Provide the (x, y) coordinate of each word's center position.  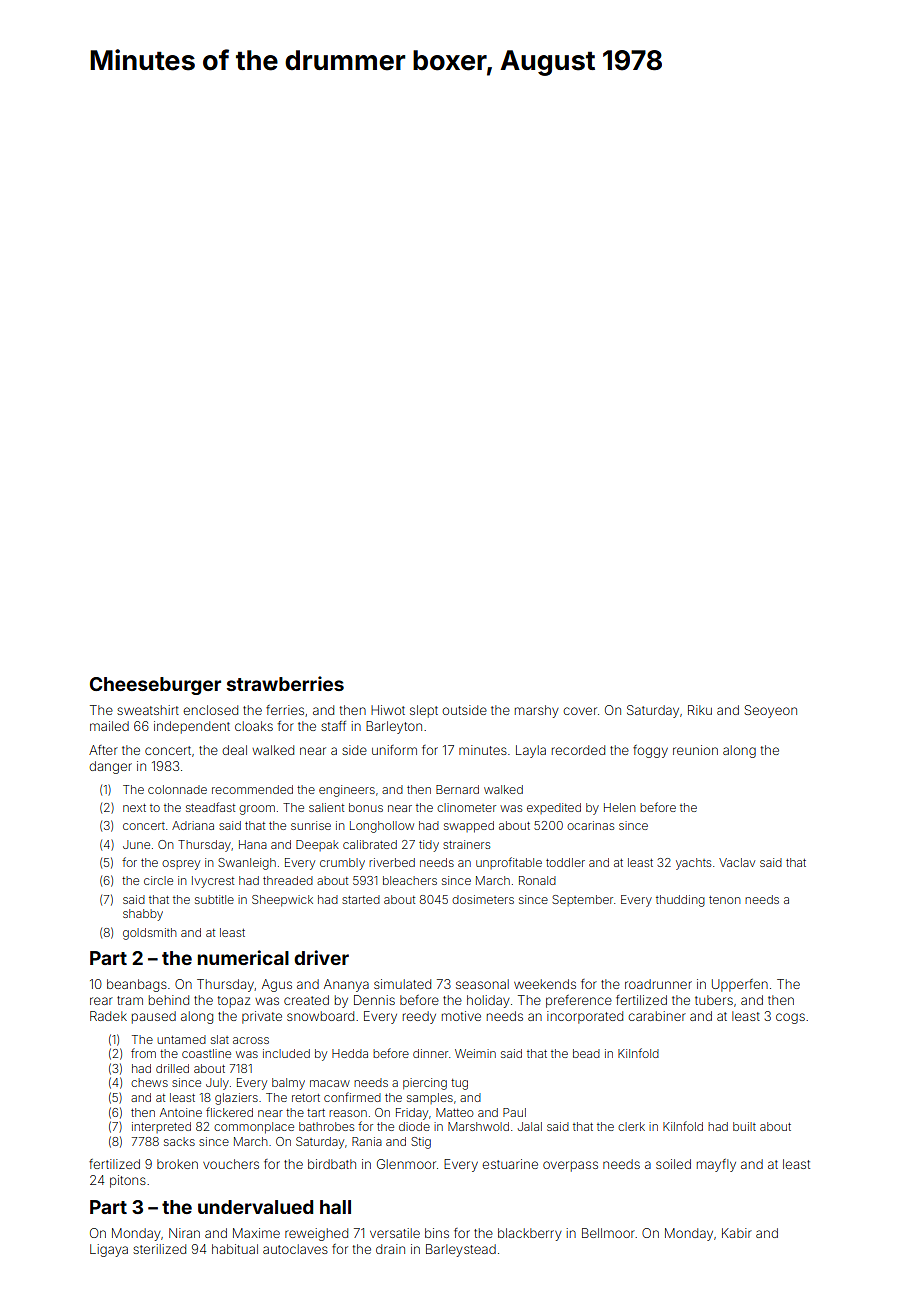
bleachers (410, 880)
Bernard (457, 789)
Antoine (181, 1112)
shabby (143, 915)
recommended (252, 789)
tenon (724, 900)
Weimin (475, 1053)
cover (580, 711)
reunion (695, 750)
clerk (631, 1126)
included (286, 1053)
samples (430, 1098)
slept (424, 711)
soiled (673, 1164)
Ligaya (109, 1250)
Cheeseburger (155, 686)
